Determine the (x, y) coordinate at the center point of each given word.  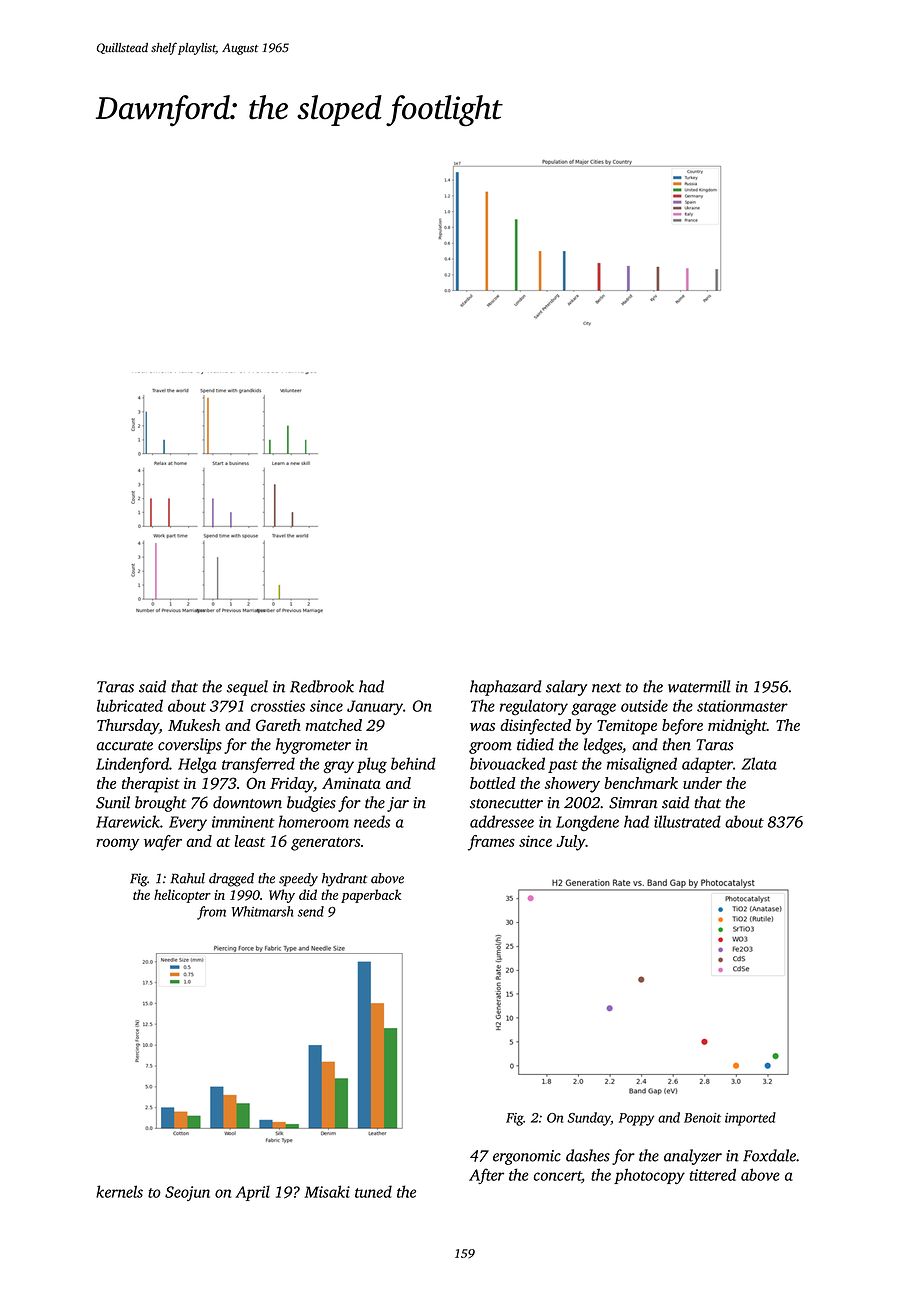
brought (160, 804)
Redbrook (322, 686)
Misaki (327, 1191)
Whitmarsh (262, 911)
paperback (371, 896)
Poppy (636, 1119)
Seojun (187, 1193)
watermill (699, 686)
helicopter (182, 896)
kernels (119, 1191)
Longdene (587, 823)
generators (325, 844)
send (311, 911)
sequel (247, 688)
